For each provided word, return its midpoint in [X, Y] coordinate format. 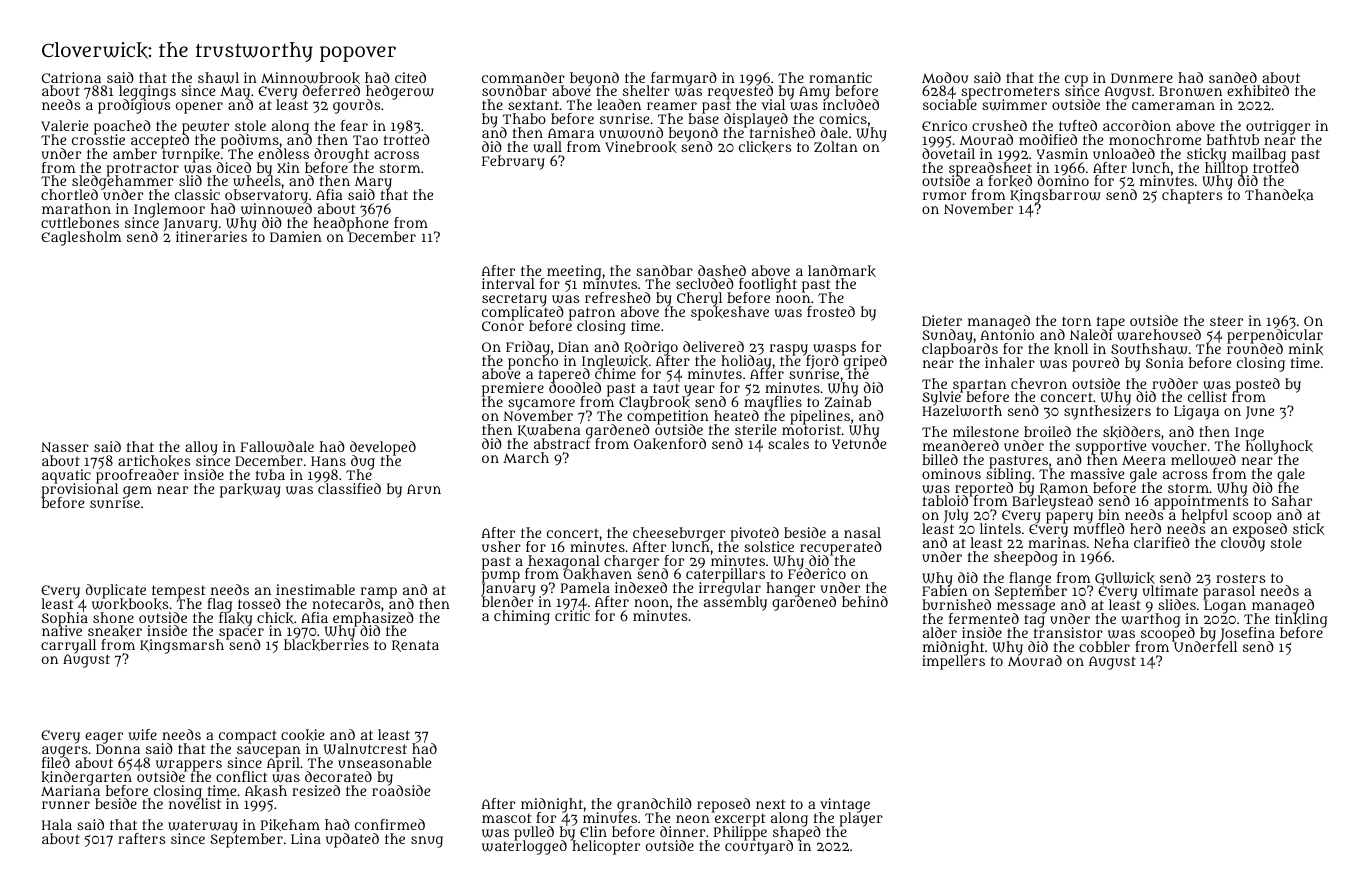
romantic [840, 77]
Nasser [65, 447]
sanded [1233, 77]
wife [142, 735]
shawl [218, 78]
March [526, 457]
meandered [961, 445]
